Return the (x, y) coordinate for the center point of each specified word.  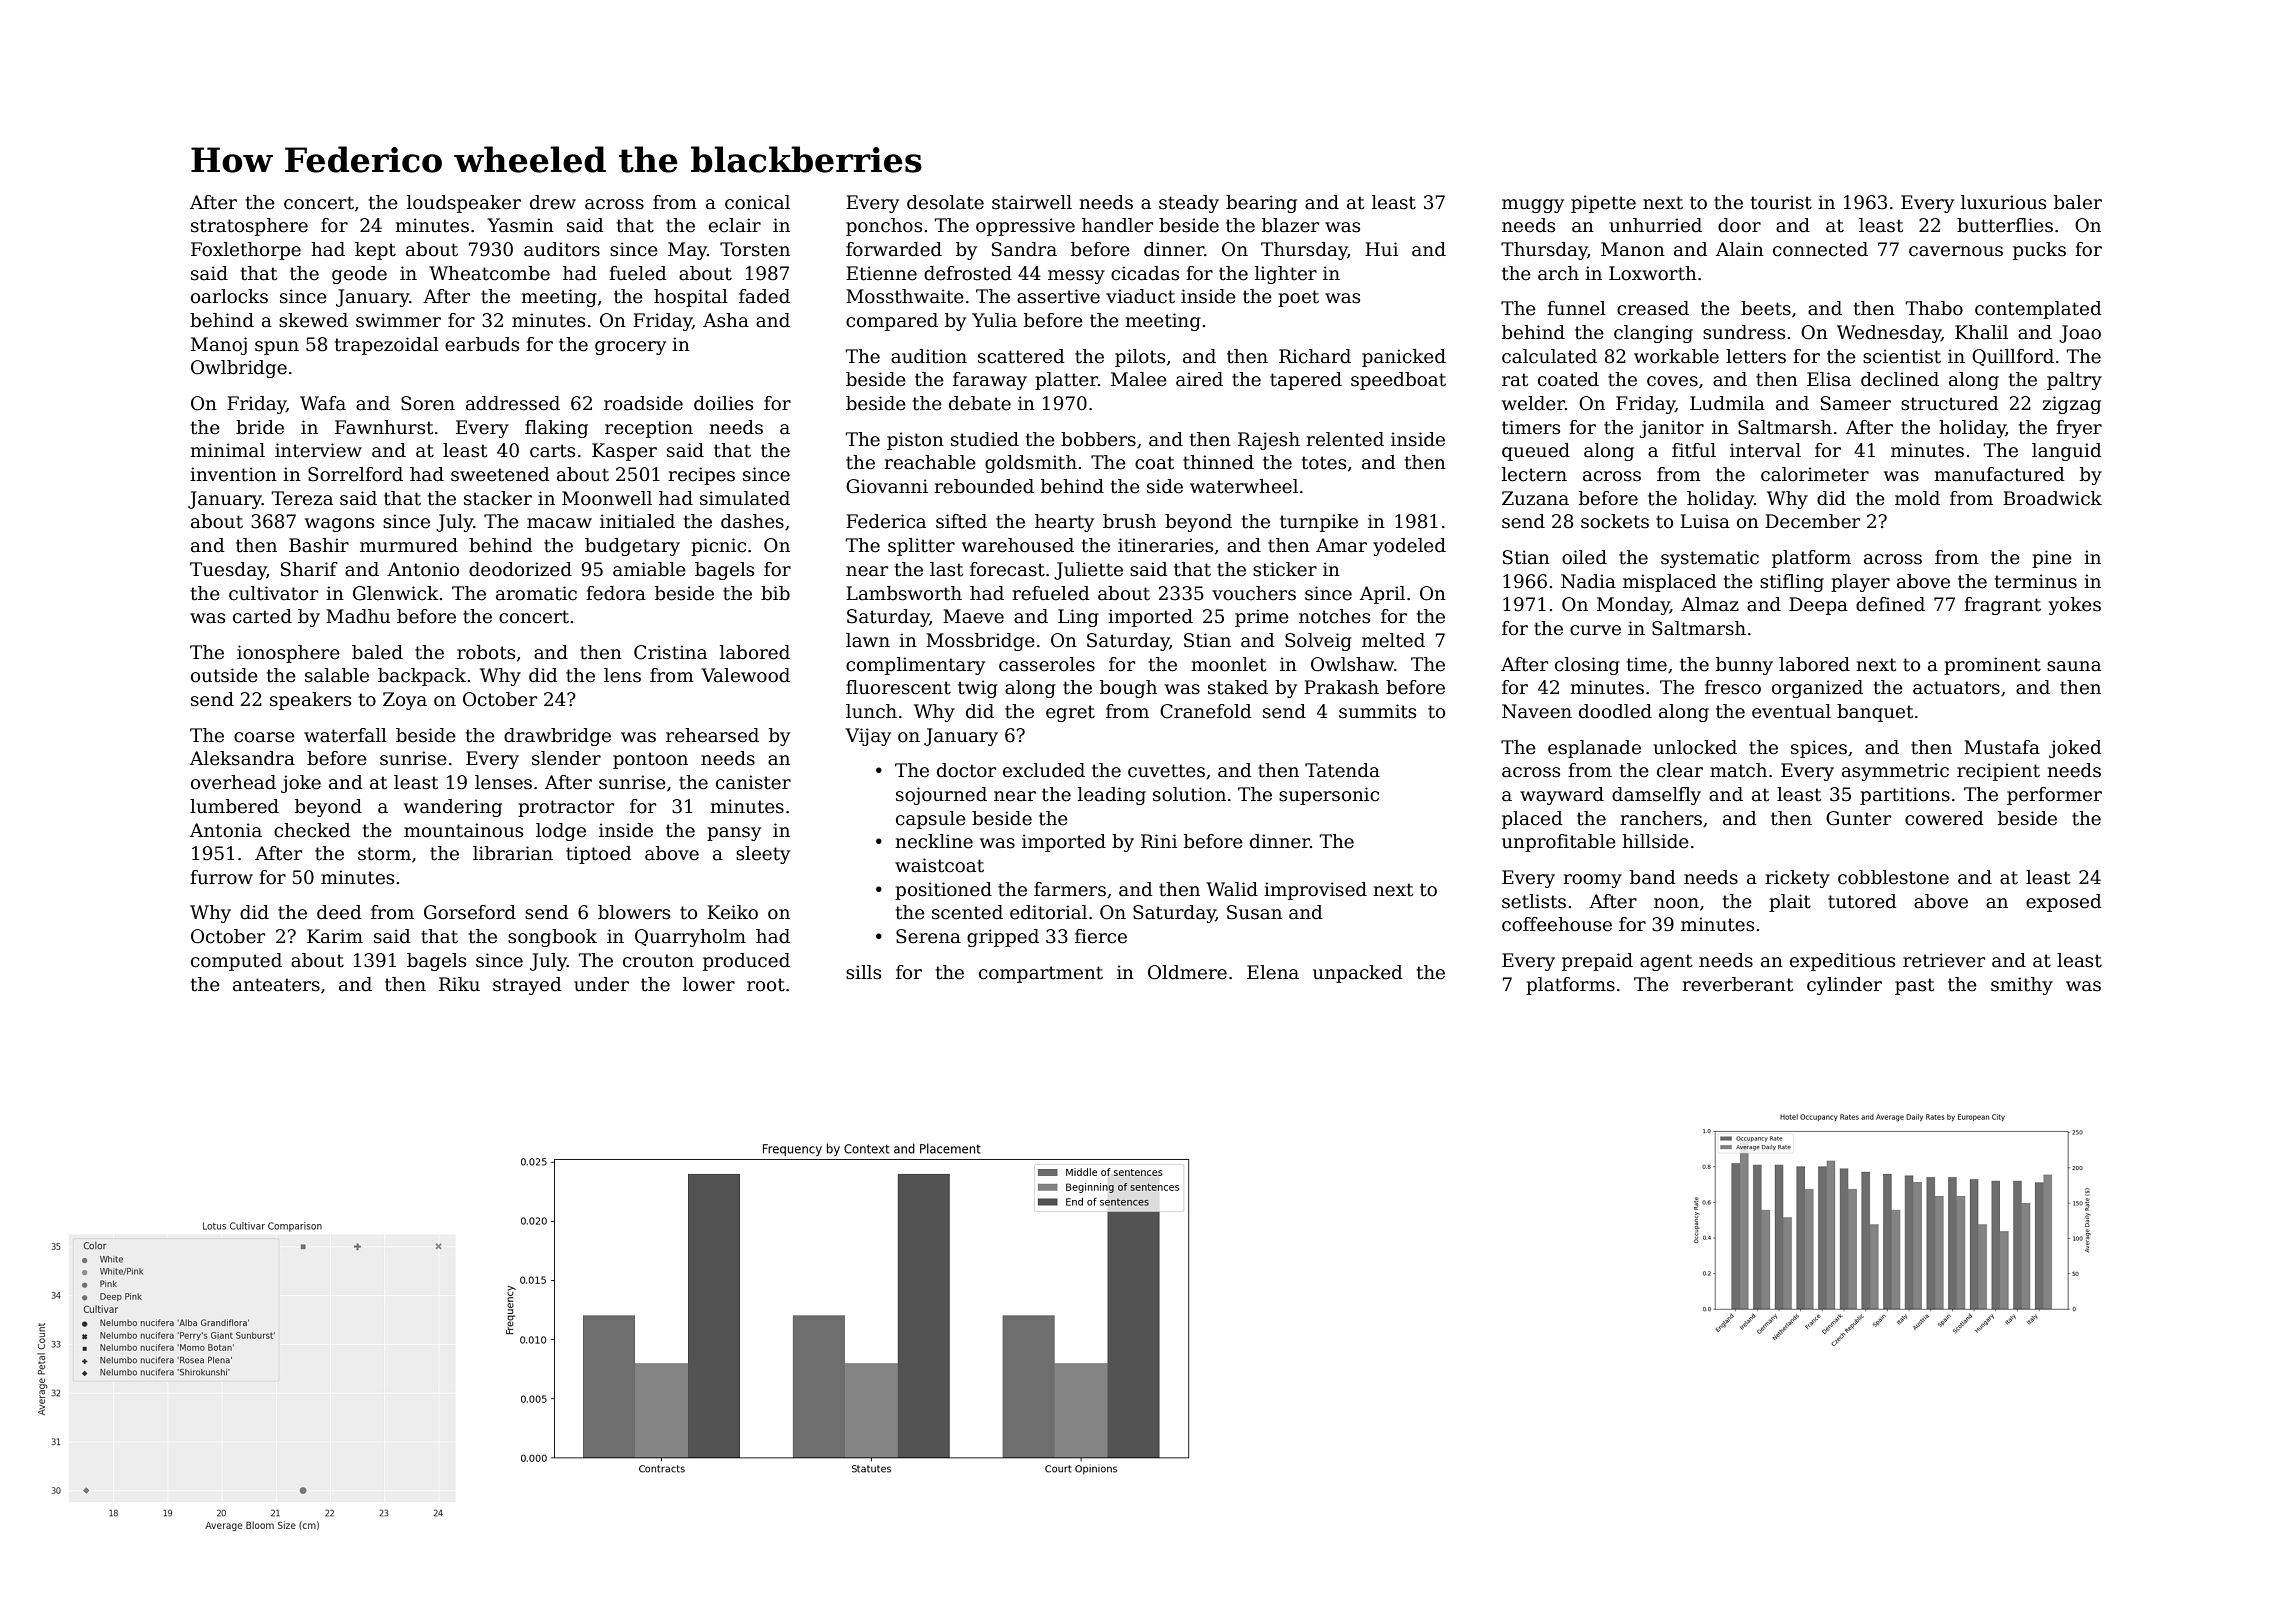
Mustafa (2002, 747)
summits (1377, 711)
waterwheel (1244, 486)
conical (757, 202)
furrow (221, 877)
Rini (1159, 841)
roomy (1592, 881)
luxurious (2003, 202)
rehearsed (712, 735)
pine (2052, 559)
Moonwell (607, 498)
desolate (945, 202)
